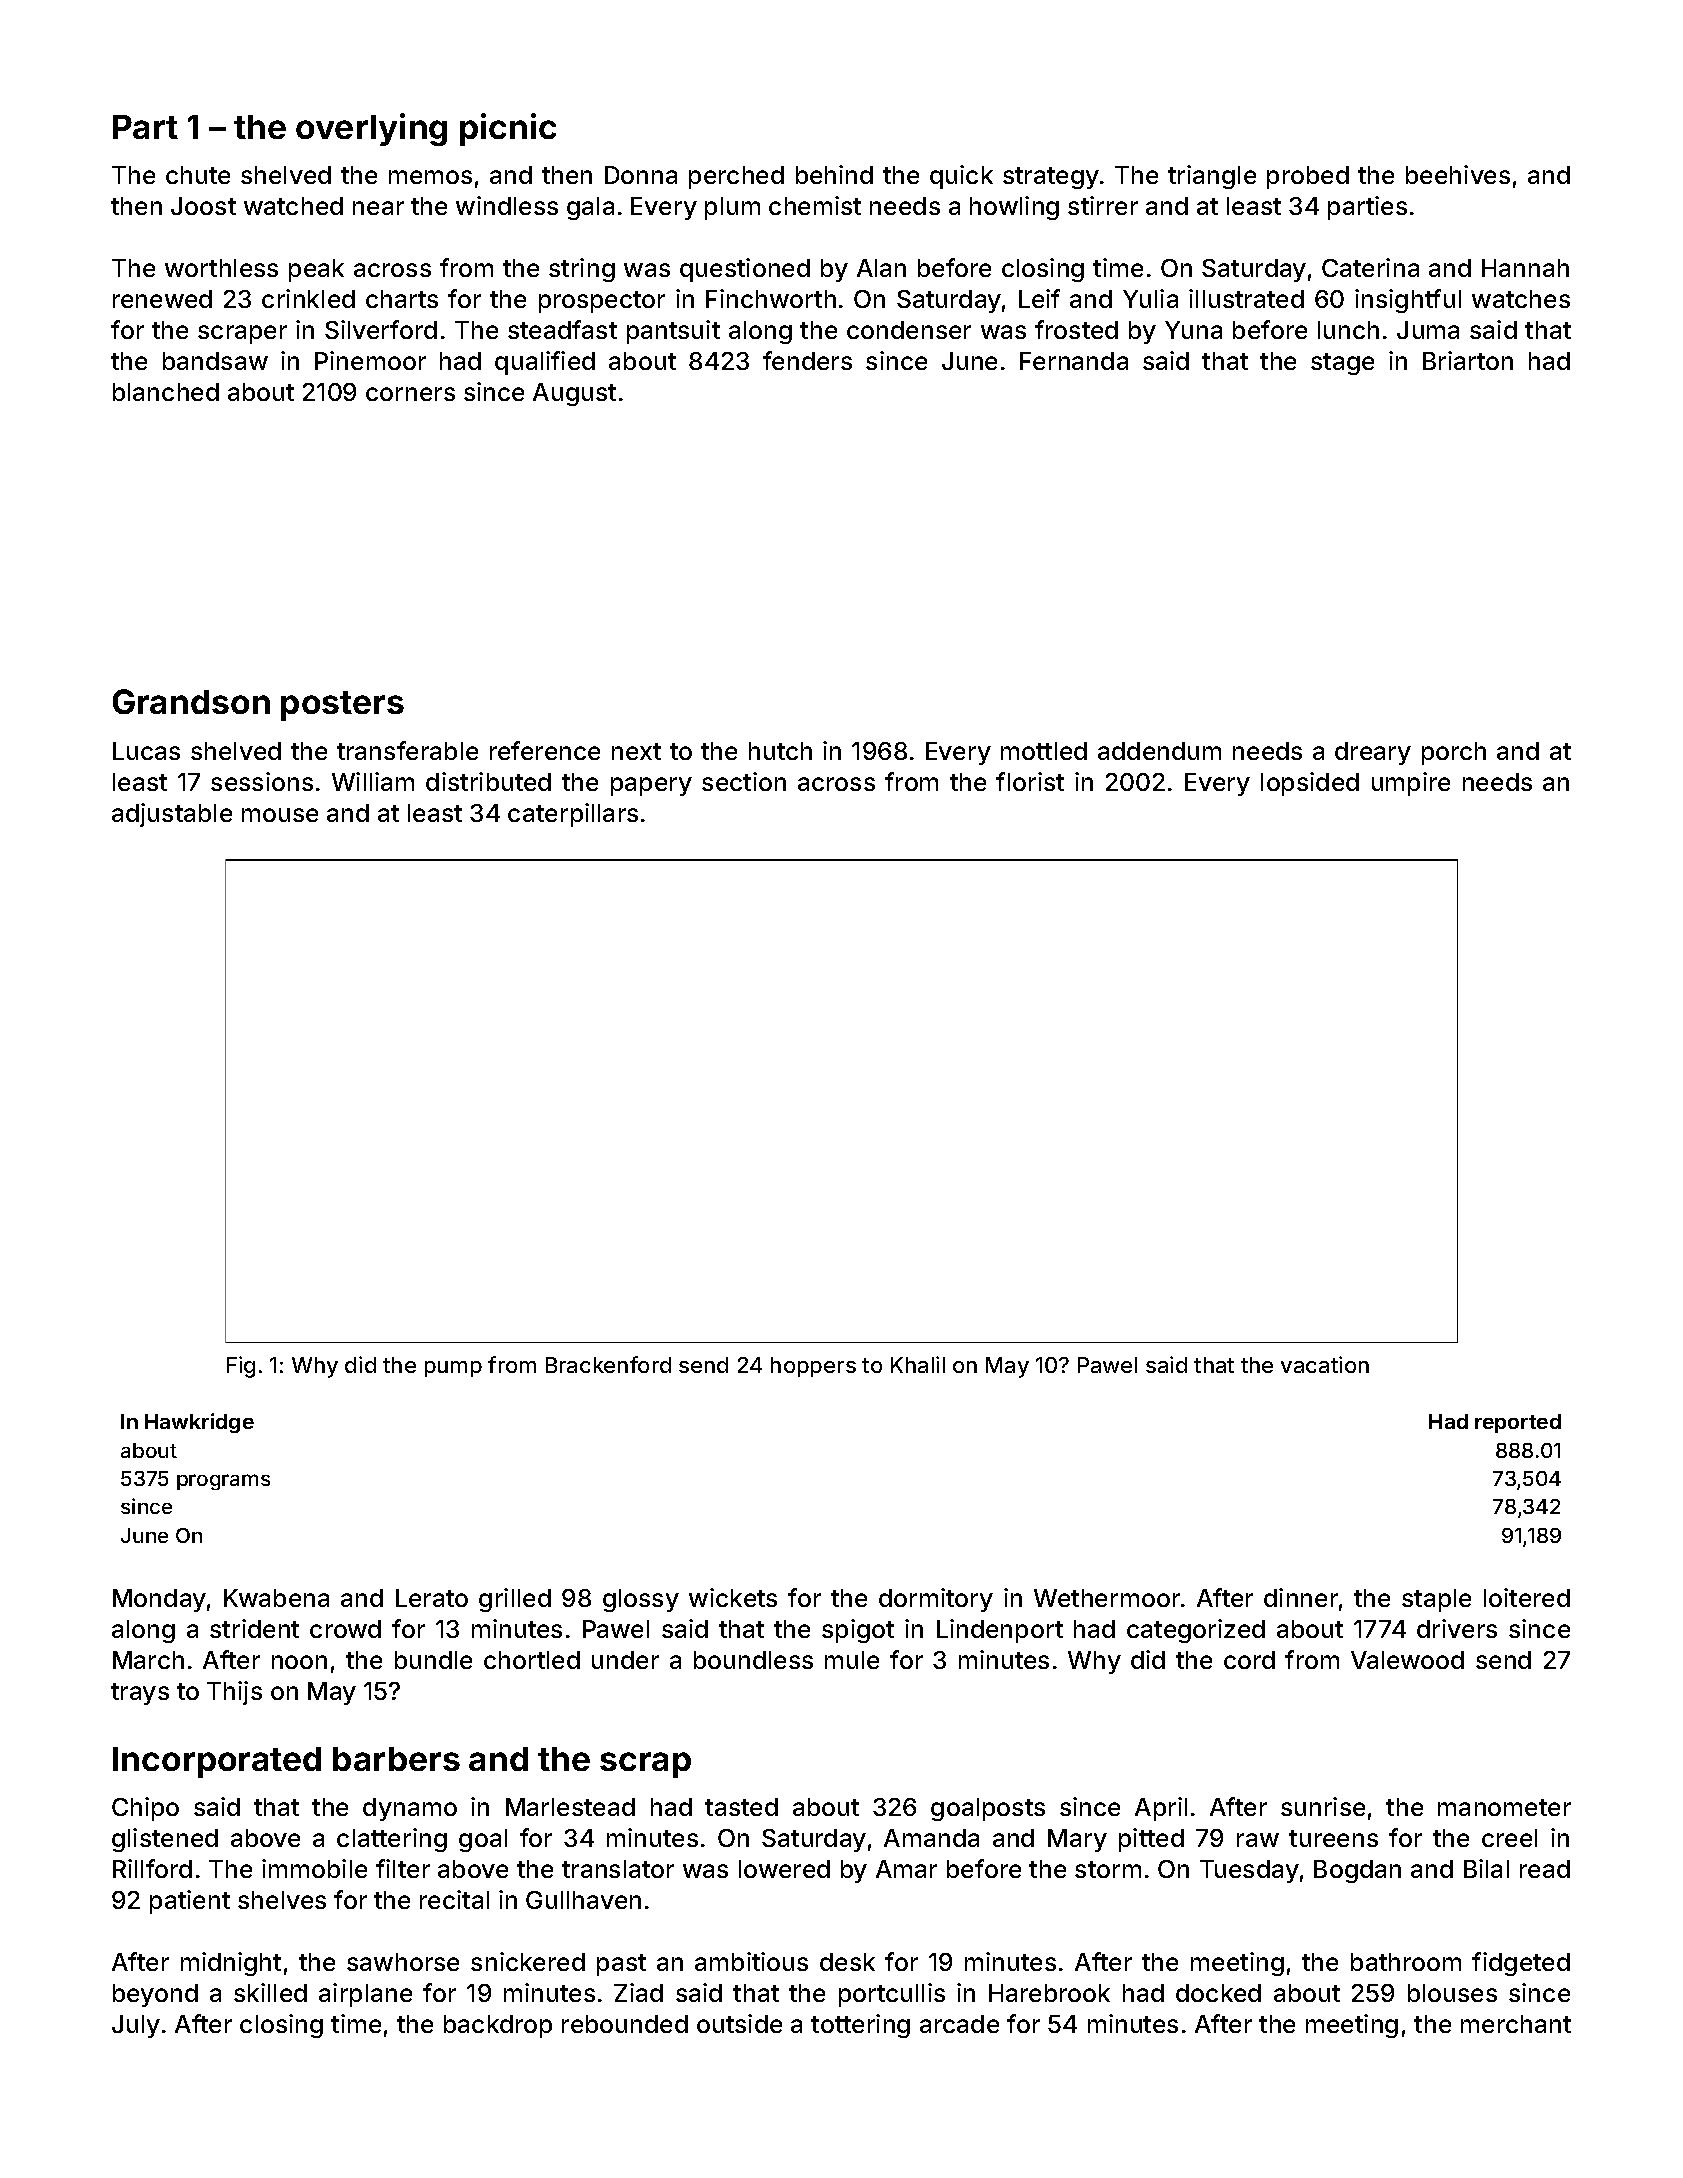  Describe the element at coordinates (172, 815) in the page. I see `adjustable` at that location.
